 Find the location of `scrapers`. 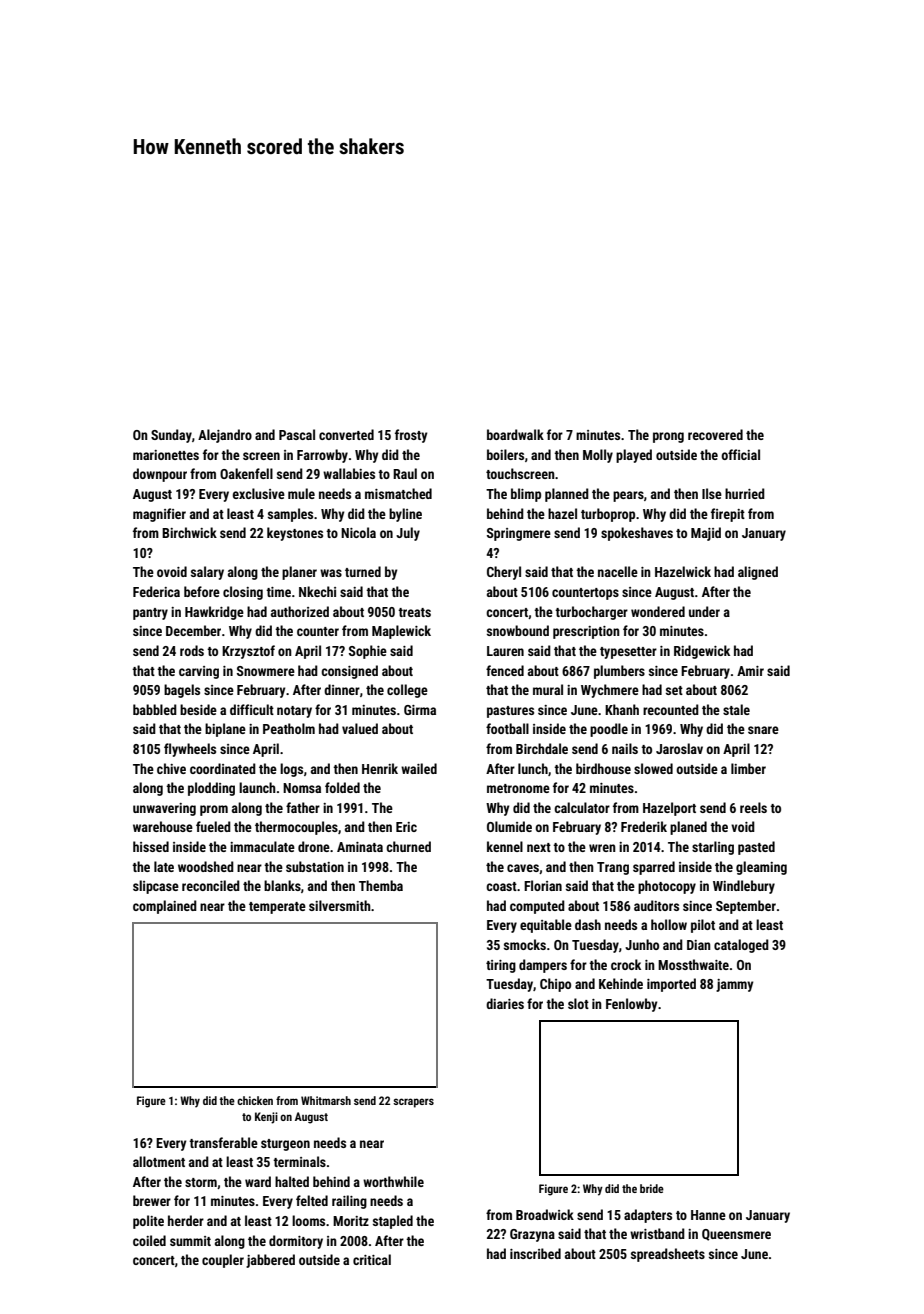

scrapers is located at coordinates (413, 1103).
